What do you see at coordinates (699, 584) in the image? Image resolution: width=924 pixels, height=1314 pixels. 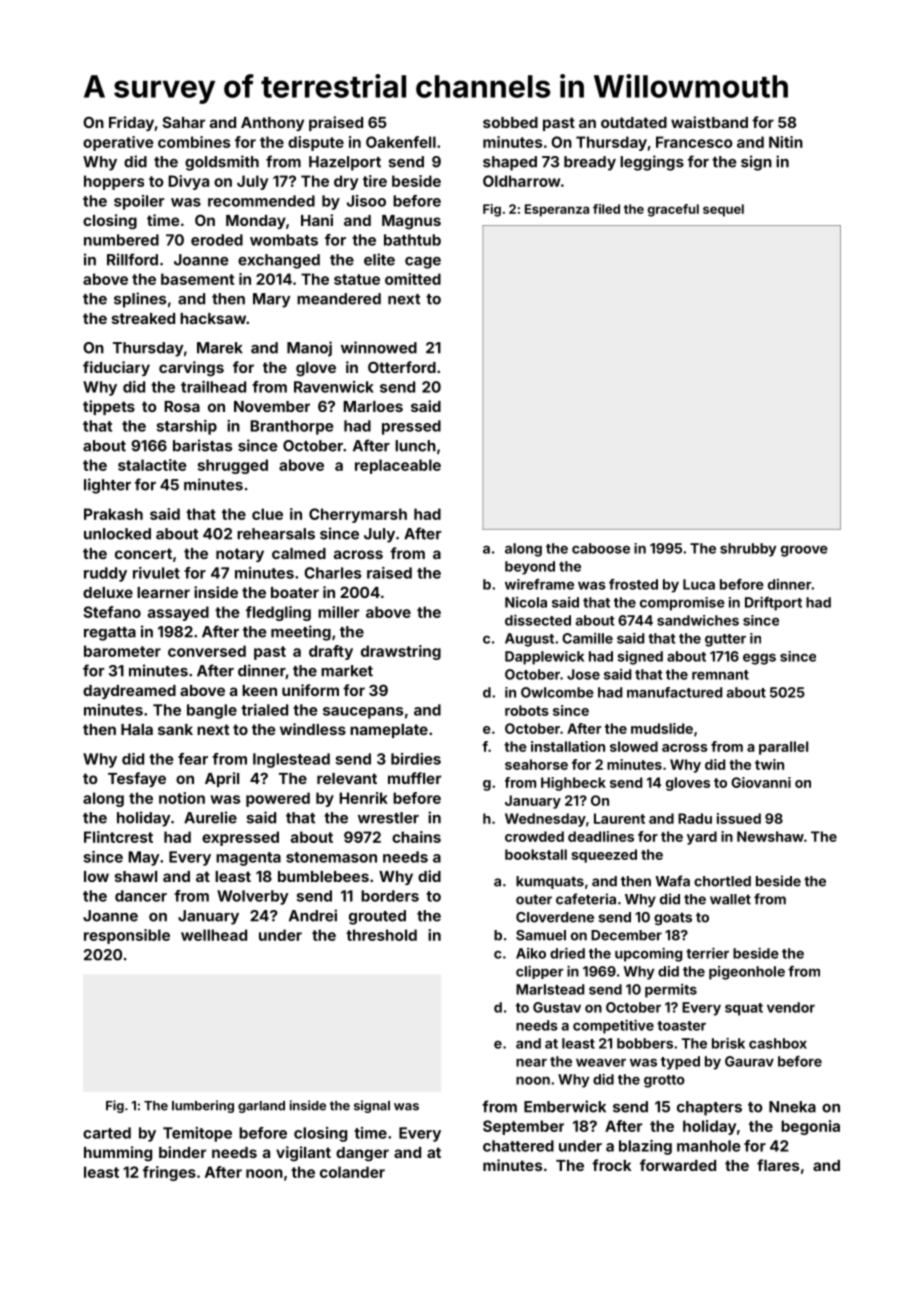 I see `Luca` at bounding box center [699, 584].
